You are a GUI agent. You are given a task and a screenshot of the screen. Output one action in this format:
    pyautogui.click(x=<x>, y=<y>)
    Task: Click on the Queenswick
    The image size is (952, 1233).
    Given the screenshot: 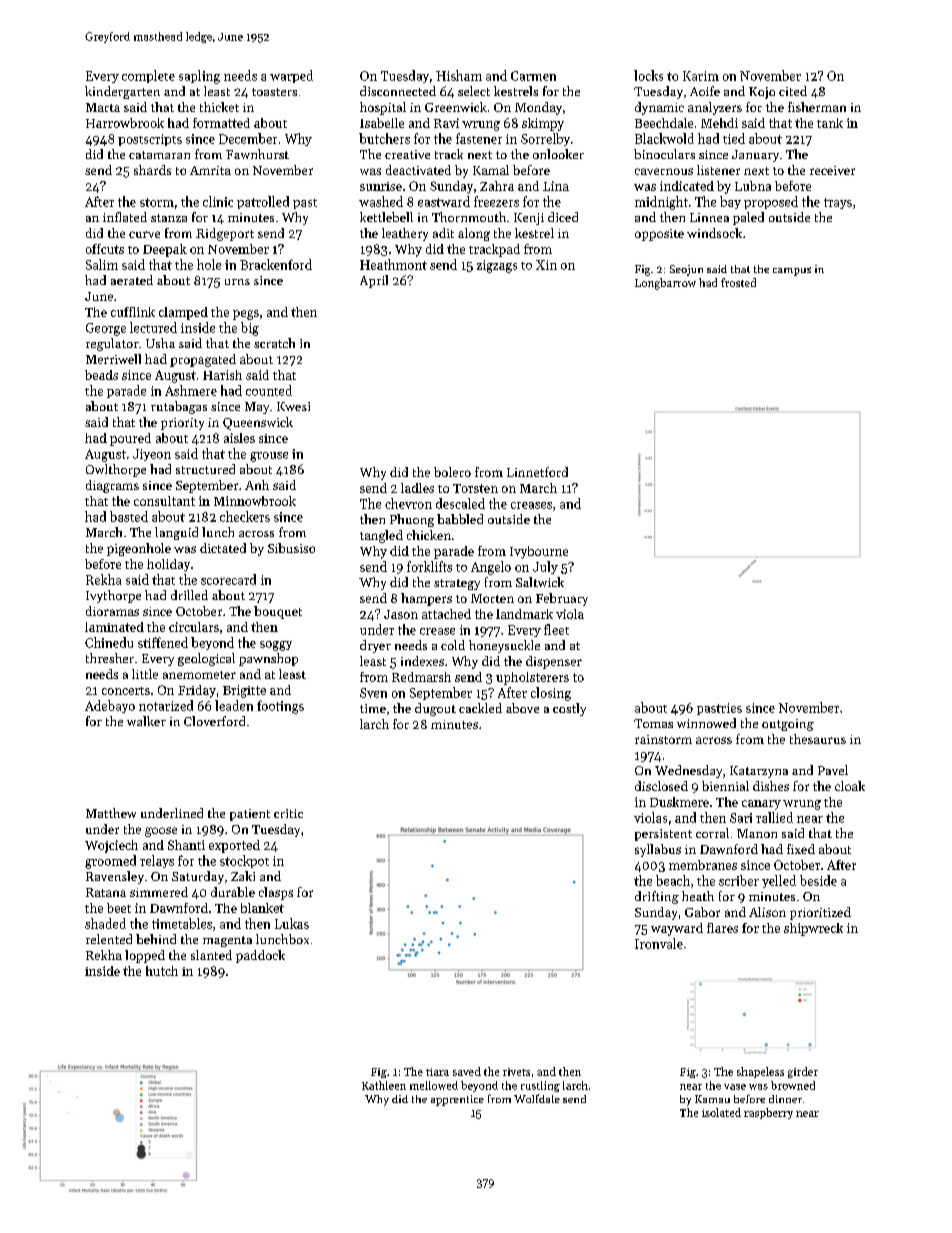 What is the action you would take?
    pyautogui.click(x=258, y=423)
